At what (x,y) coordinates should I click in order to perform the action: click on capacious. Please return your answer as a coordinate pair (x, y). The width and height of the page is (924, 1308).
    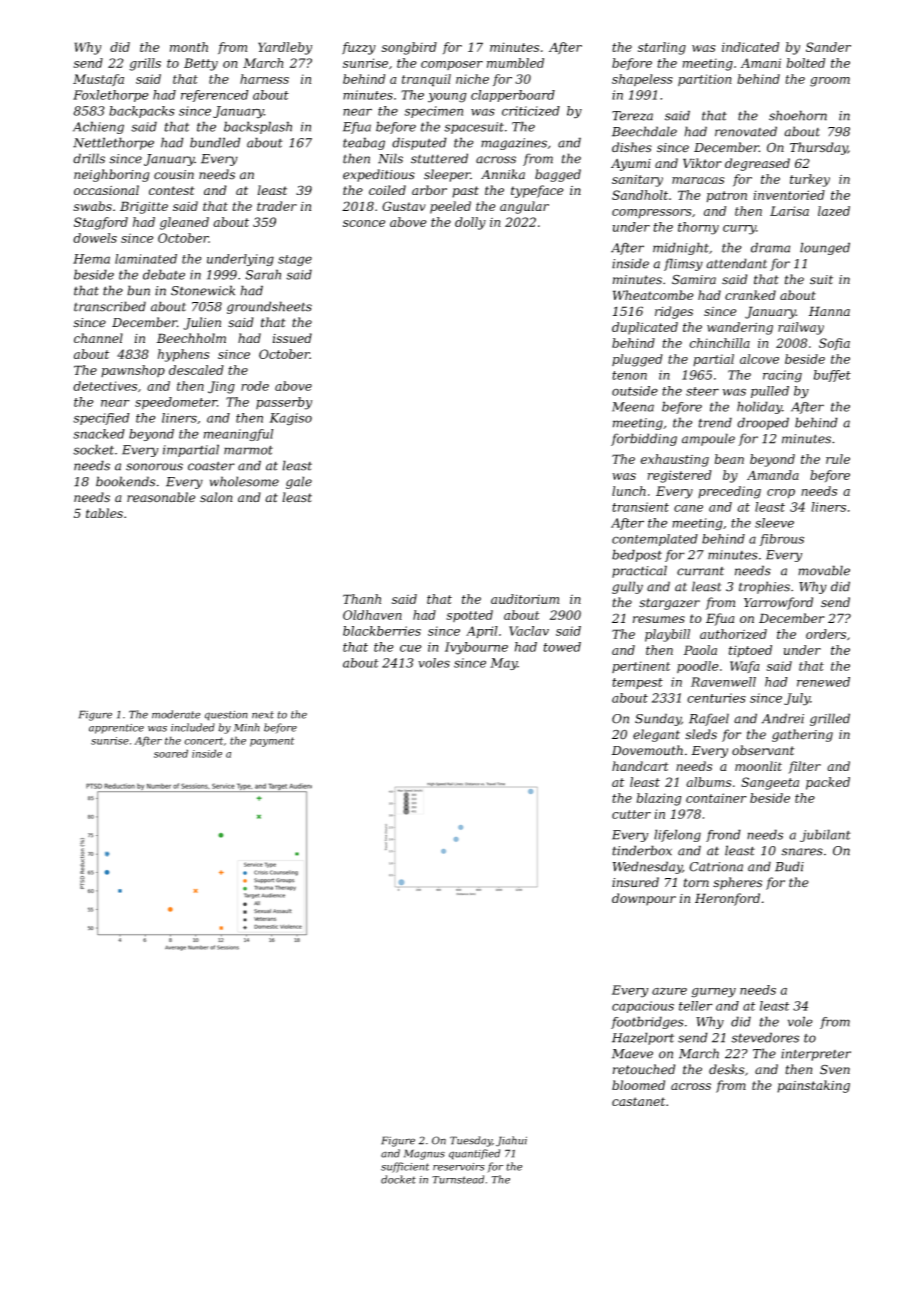
    Looking at the image, I should click on (643, 1007).
